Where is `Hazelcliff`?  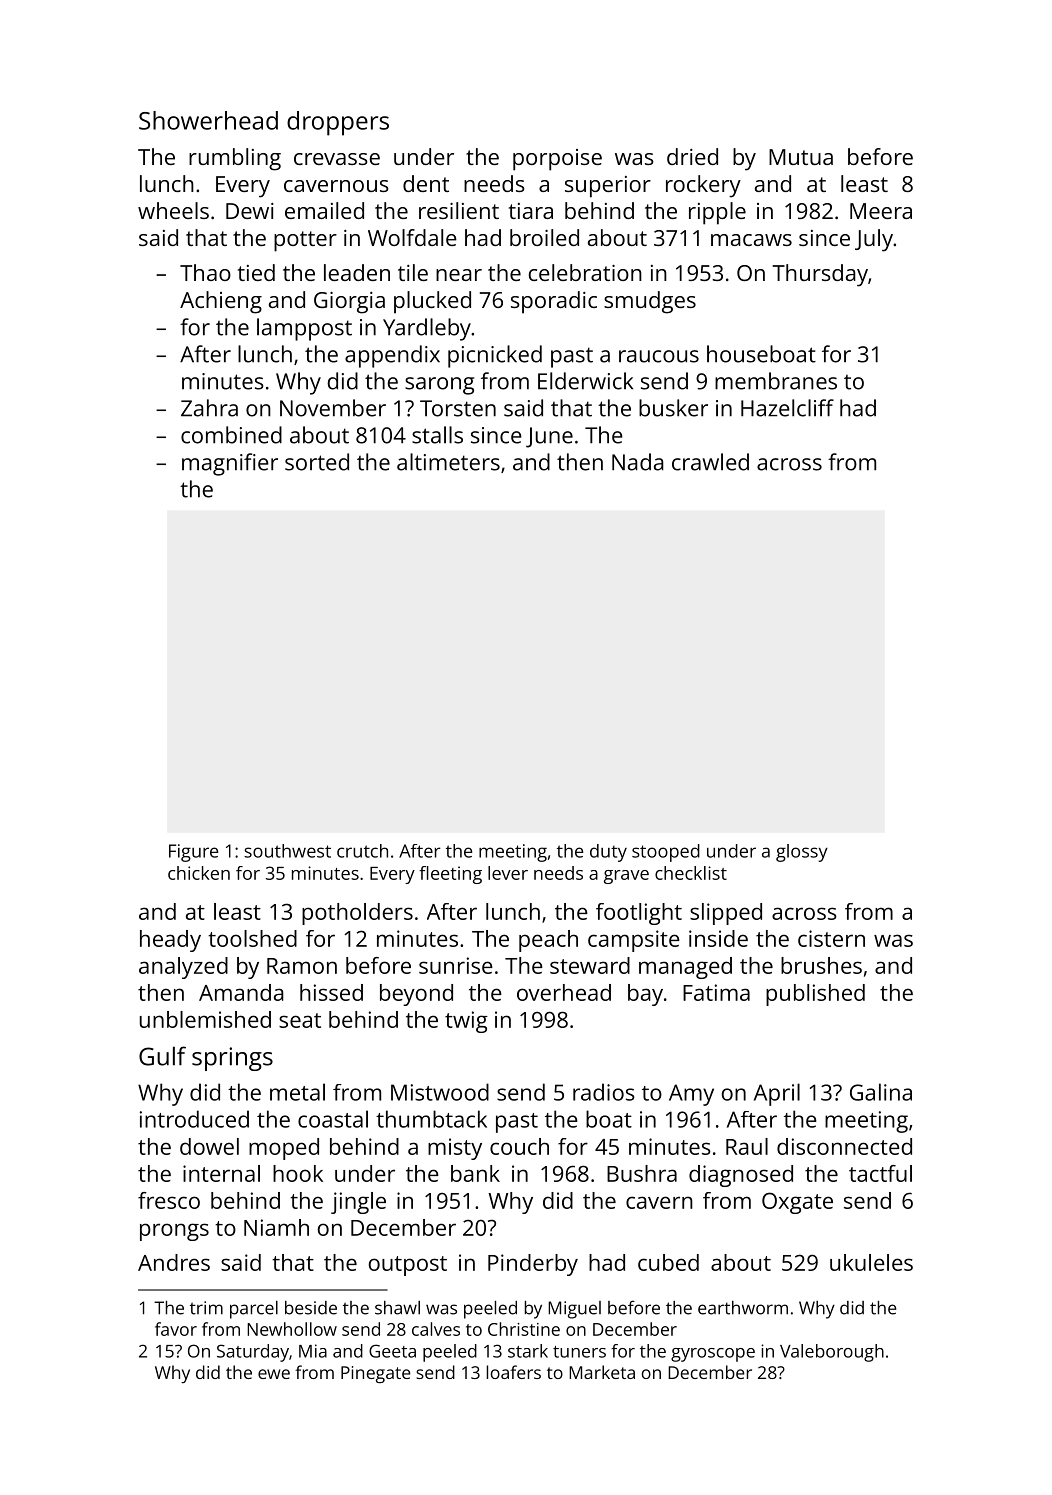
Hazelcliff is located at coordinates (787, 408).
